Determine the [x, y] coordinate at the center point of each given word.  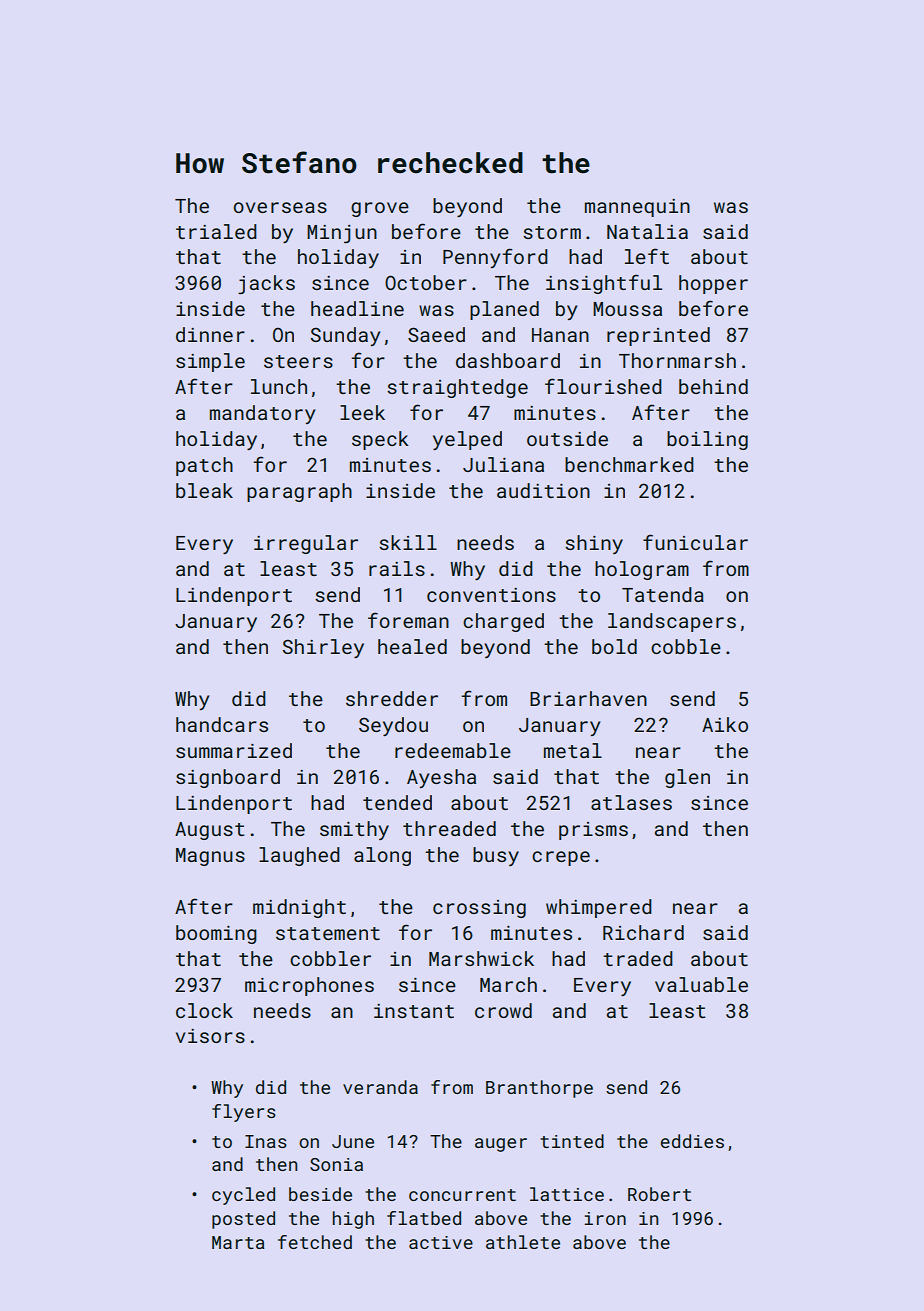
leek [362, 412]
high [353, 1220]
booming [216, 934]
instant [414, 1011]
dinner [210, 334]
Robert [659, 1194]
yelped [467, 440]
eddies [692, 1141]
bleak [204, 490]
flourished [603, 386]
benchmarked [629, 464]
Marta [238, 1242]
